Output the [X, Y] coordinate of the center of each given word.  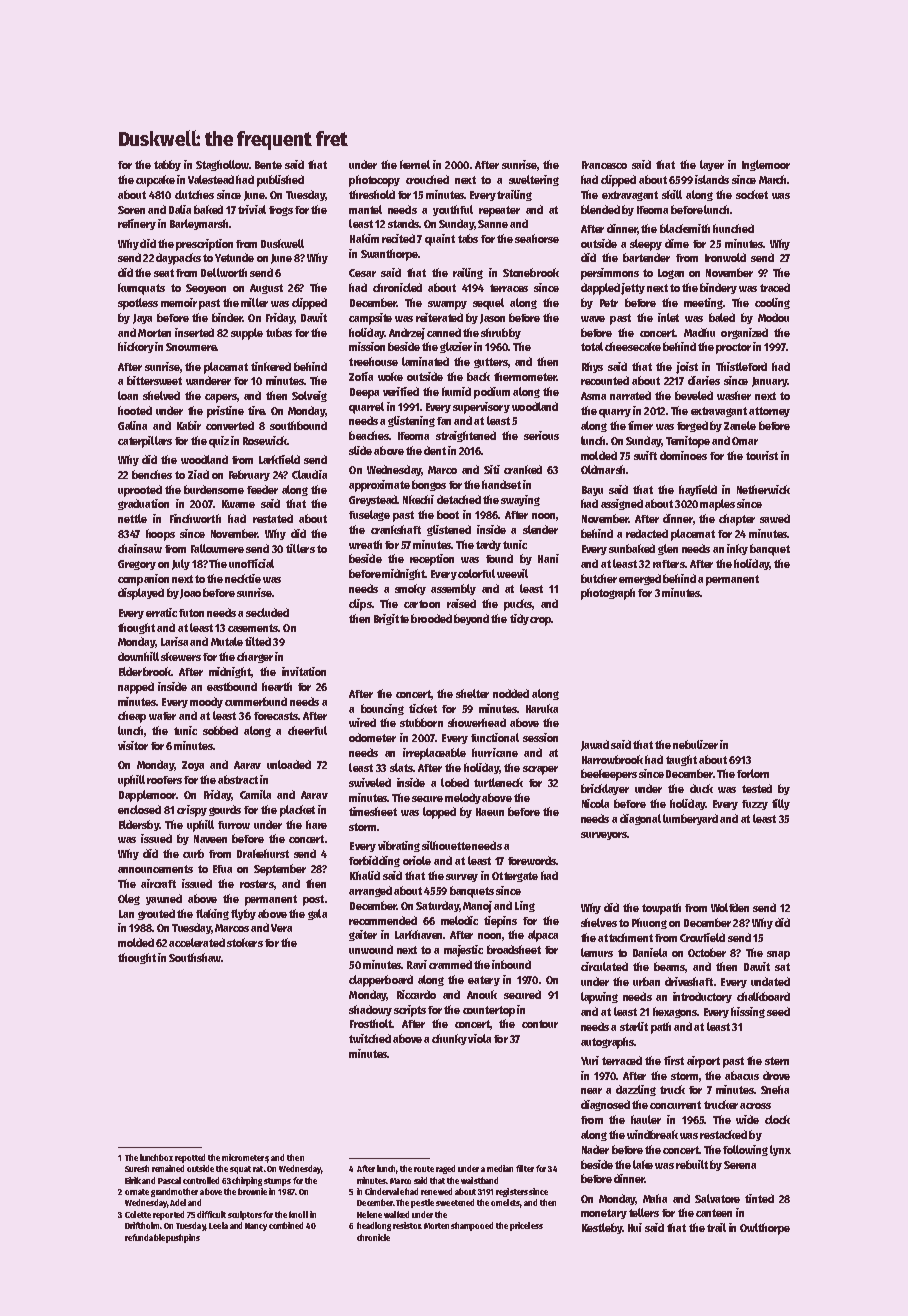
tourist [762, 455]
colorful [476, 573]
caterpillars [145, 442]
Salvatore [717, 1198]
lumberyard [690, 819]
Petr [609, 303]
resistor [407, 1225]
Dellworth [224, 272]
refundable [145, 1237]
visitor [133, 745]
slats [401, 767]
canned [444, 332]
